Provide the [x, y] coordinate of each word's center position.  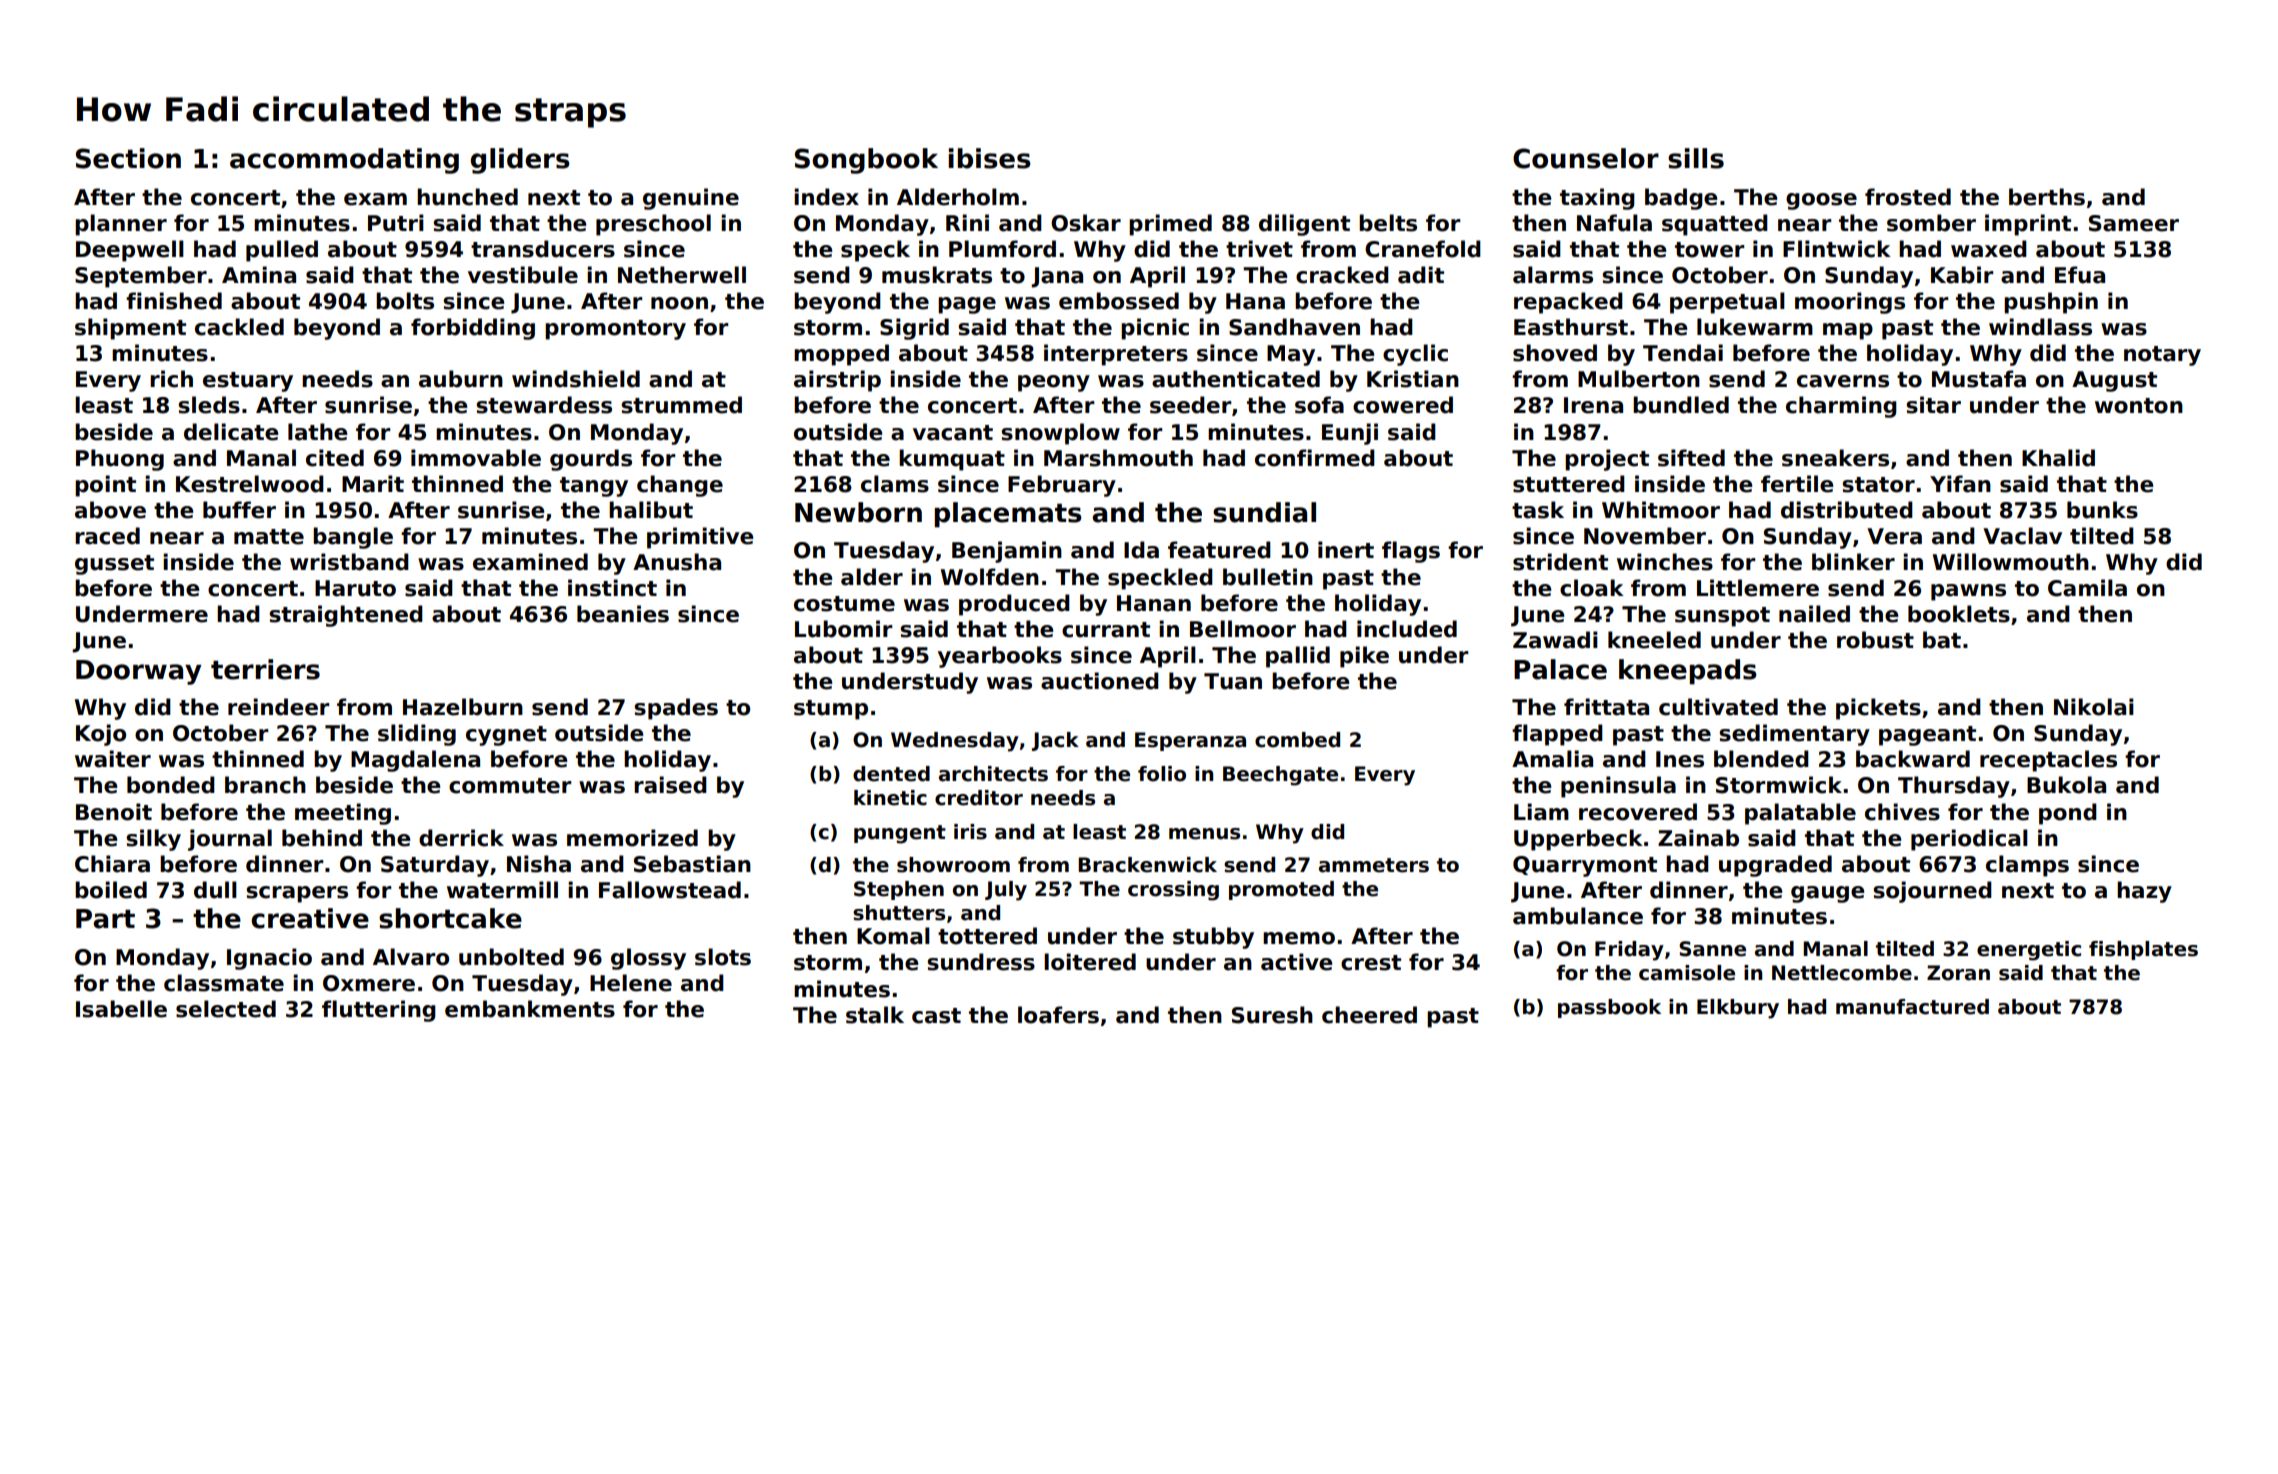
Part [105, 919]
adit [1421, 275]
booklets [1959, 614]
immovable [476, 458]
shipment [130, 329]
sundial [1264, 512]
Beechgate [1280, 776]
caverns [1843, 381]
